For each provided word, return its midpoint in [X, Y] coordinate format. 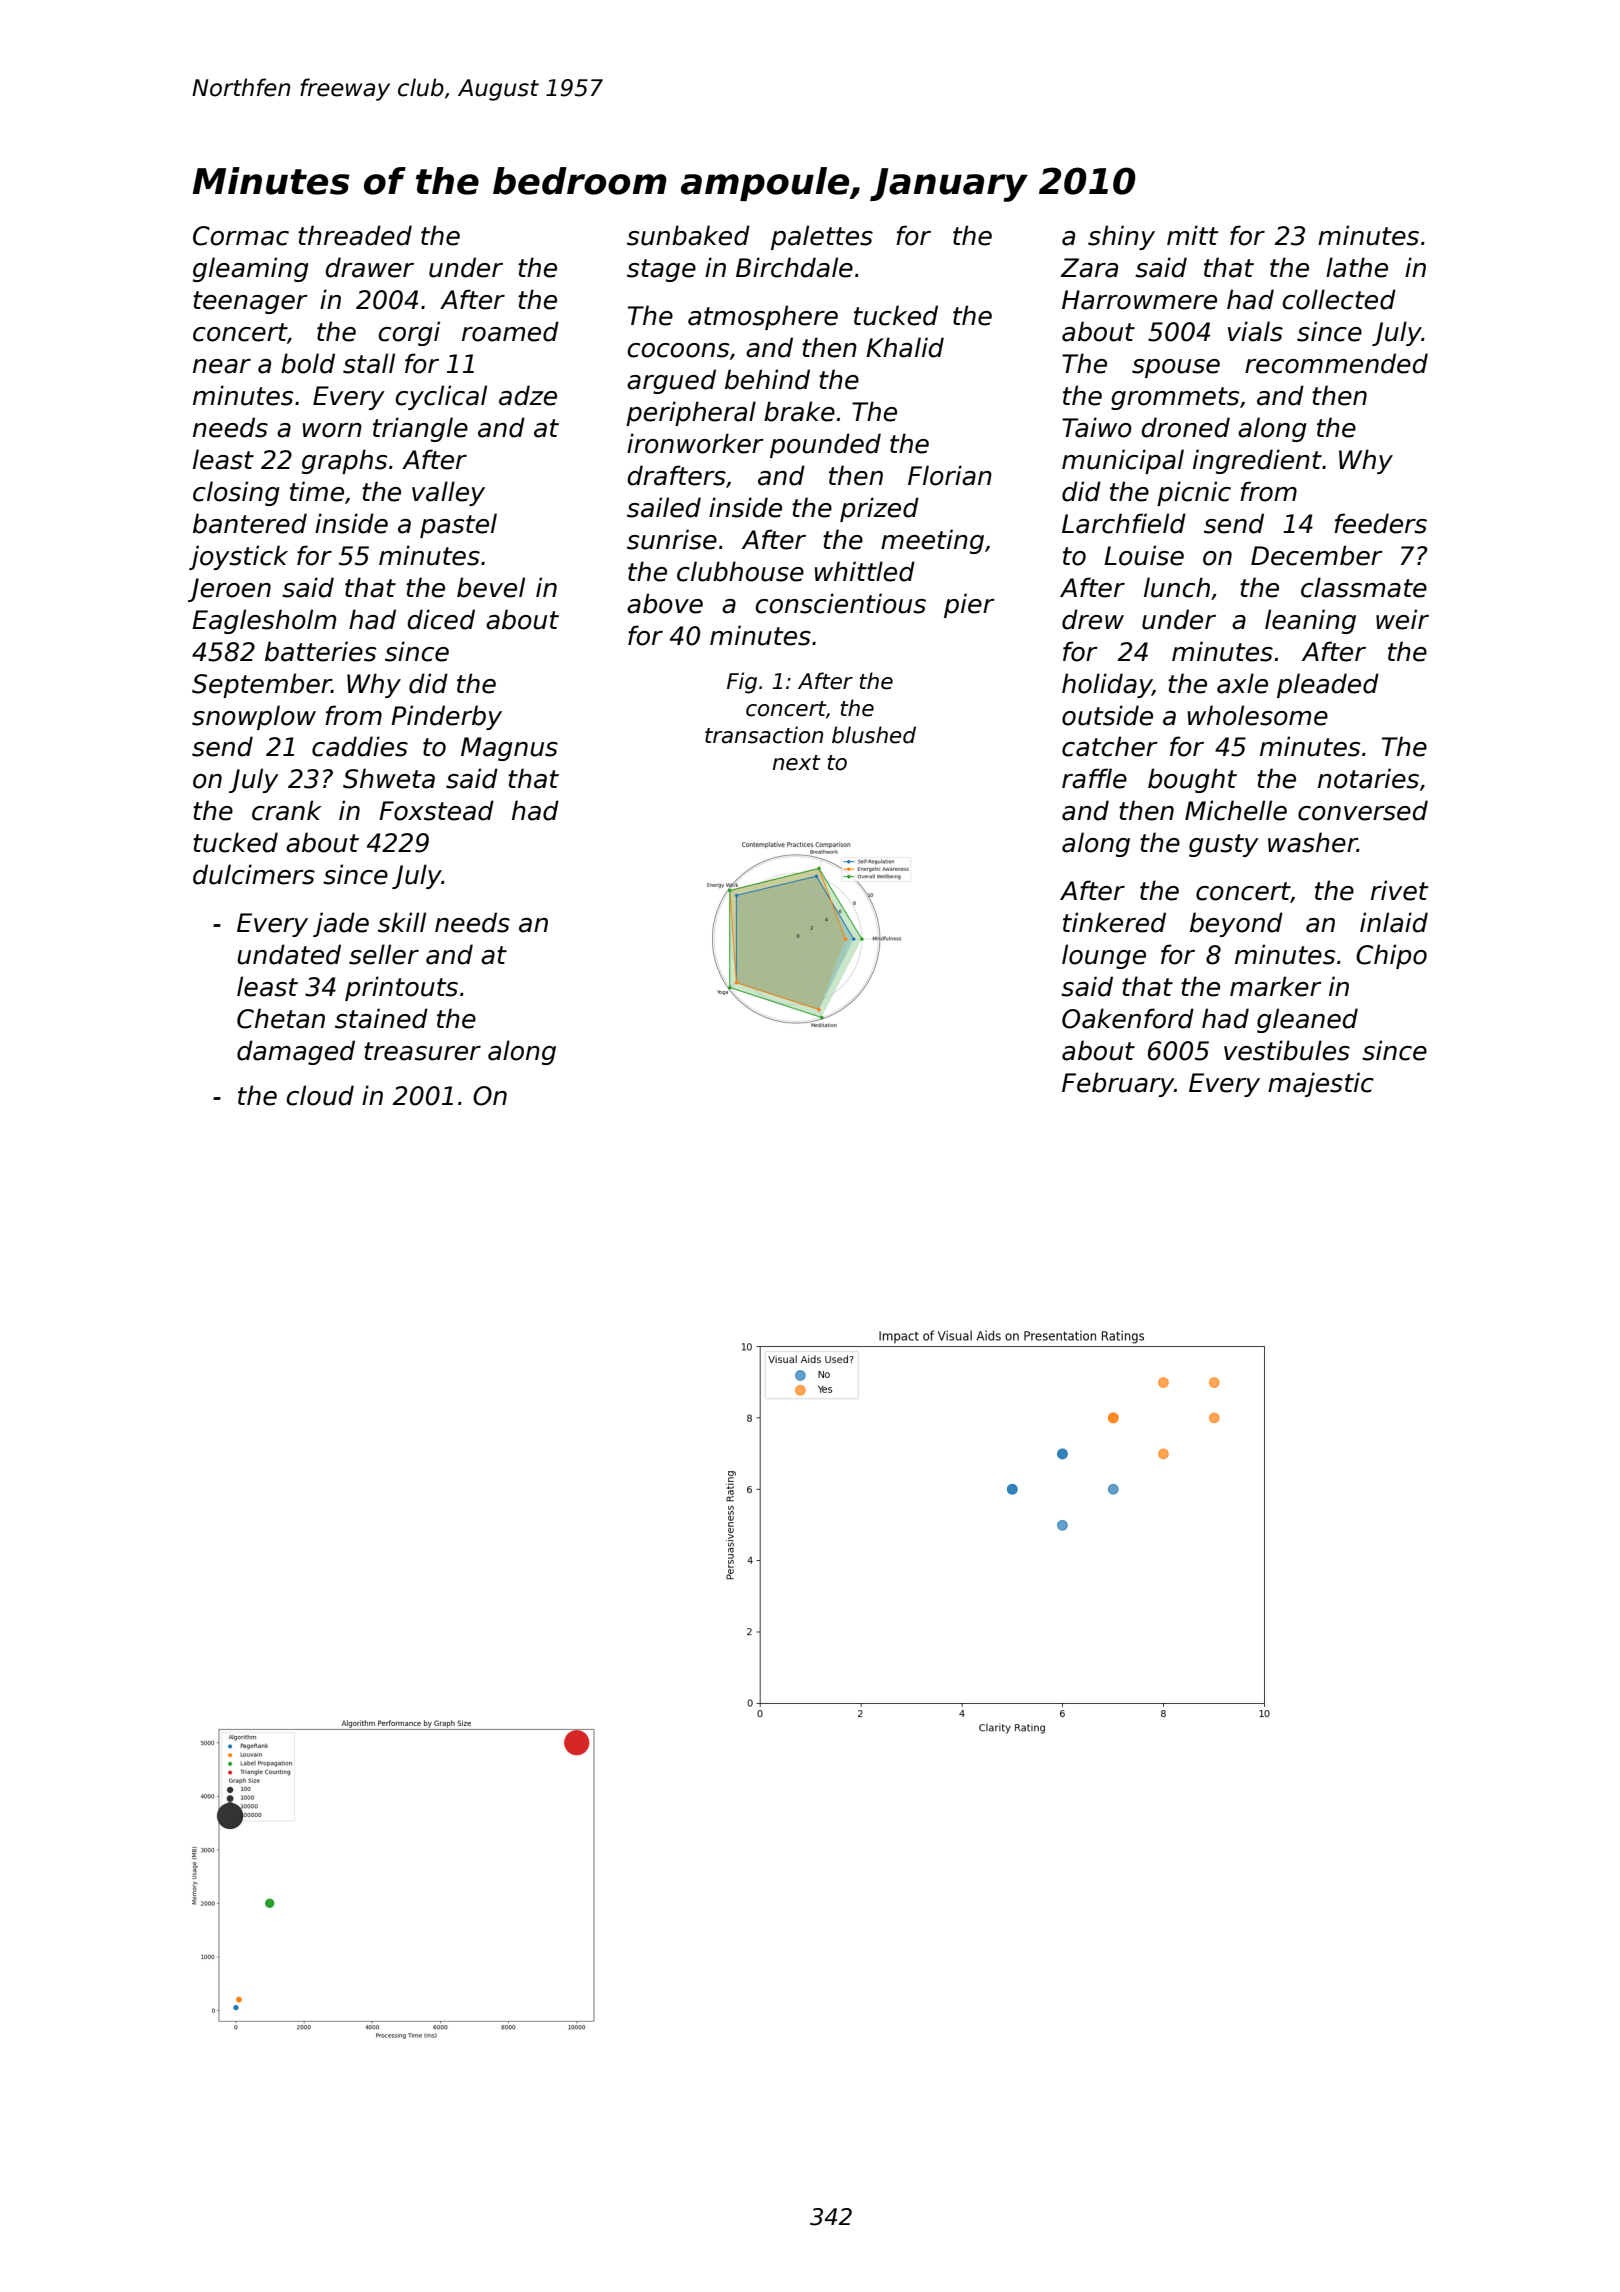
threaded [355, 235]
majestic [1321, 1084]
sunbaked [688, 235]
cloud [320, 1095]
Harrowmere [1139, 300]
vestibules [1287, 1050]
